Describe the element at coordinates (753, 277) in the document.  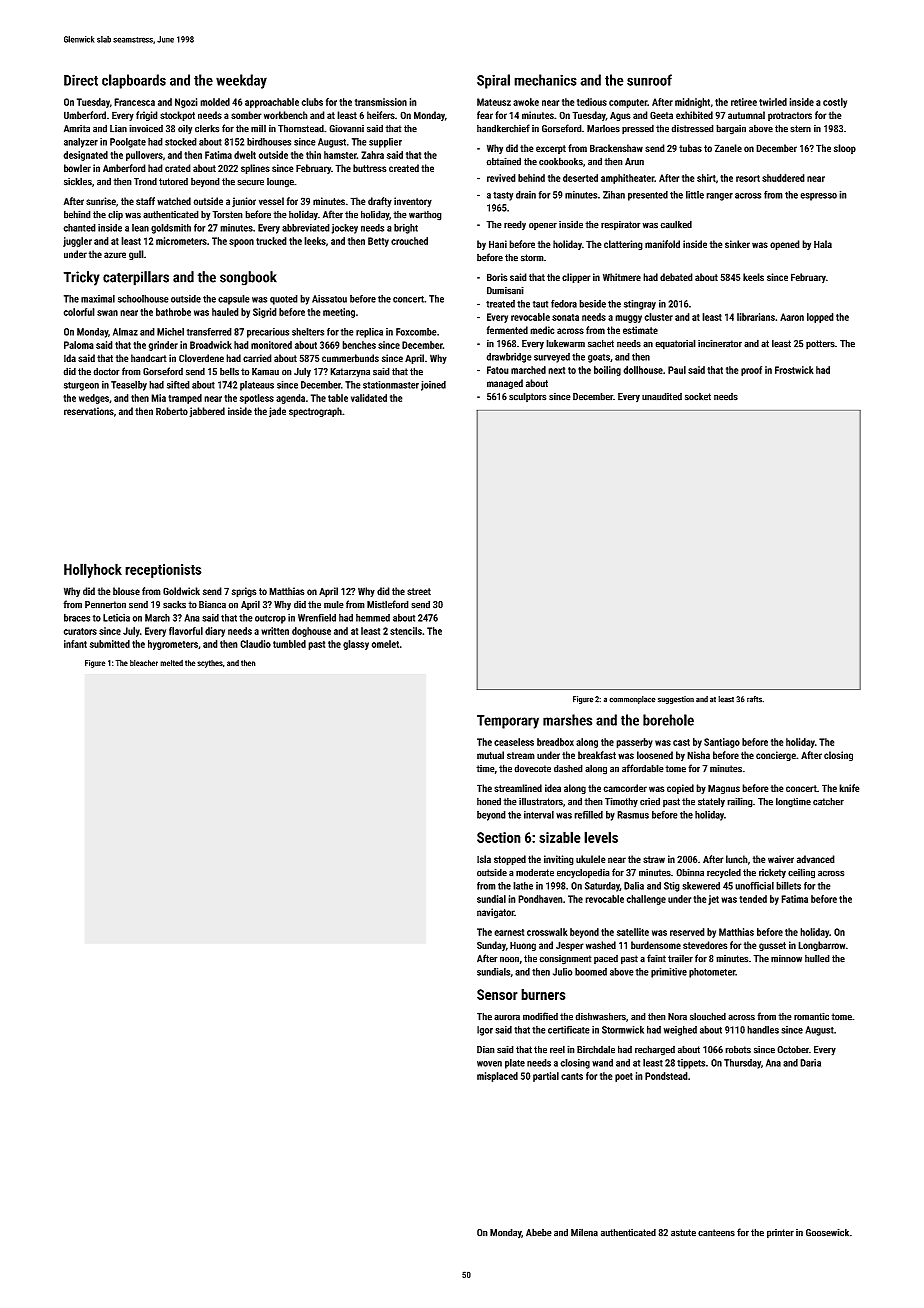
I see `keels` at that location.
